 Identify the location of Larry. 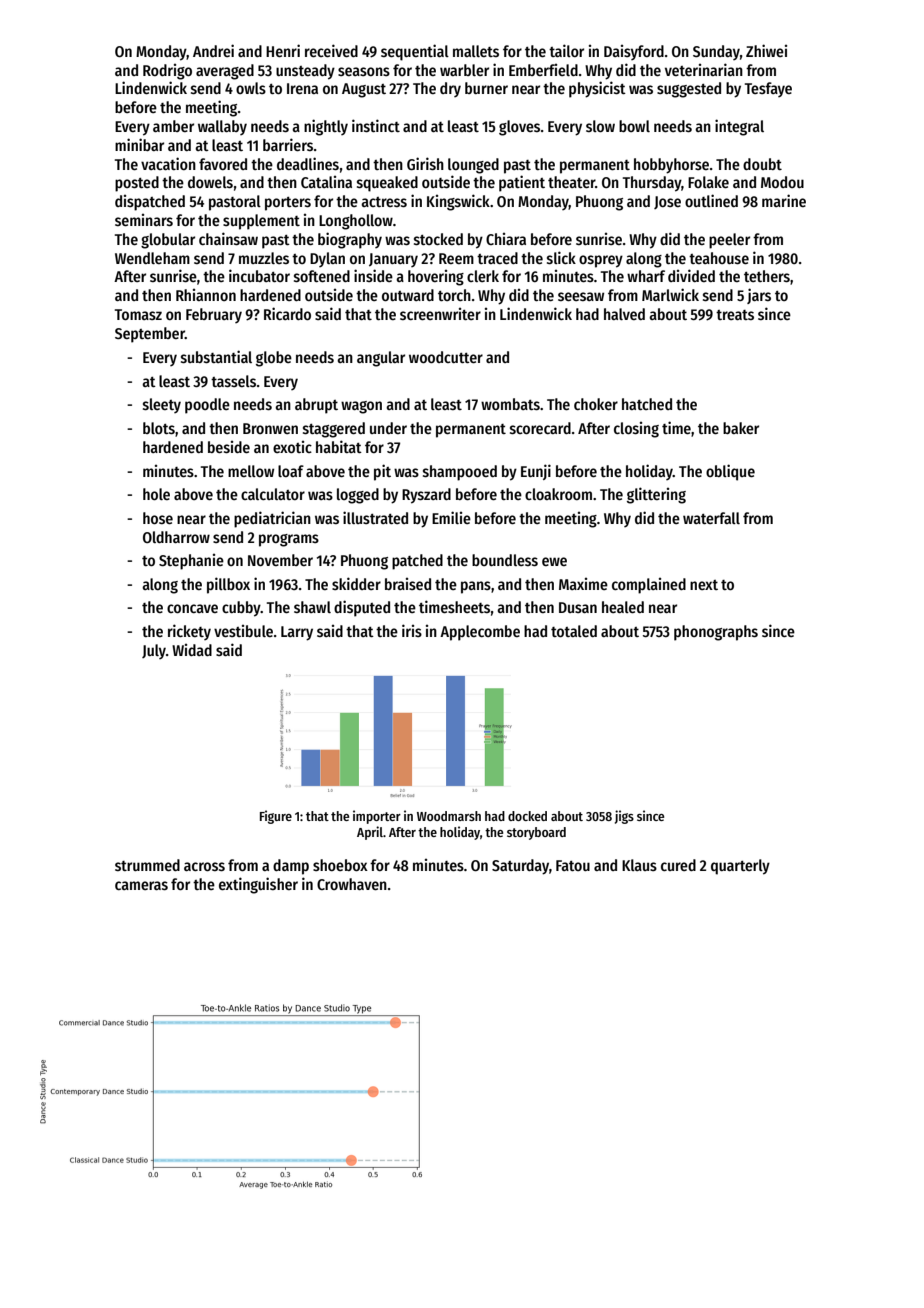
(297, 633).
